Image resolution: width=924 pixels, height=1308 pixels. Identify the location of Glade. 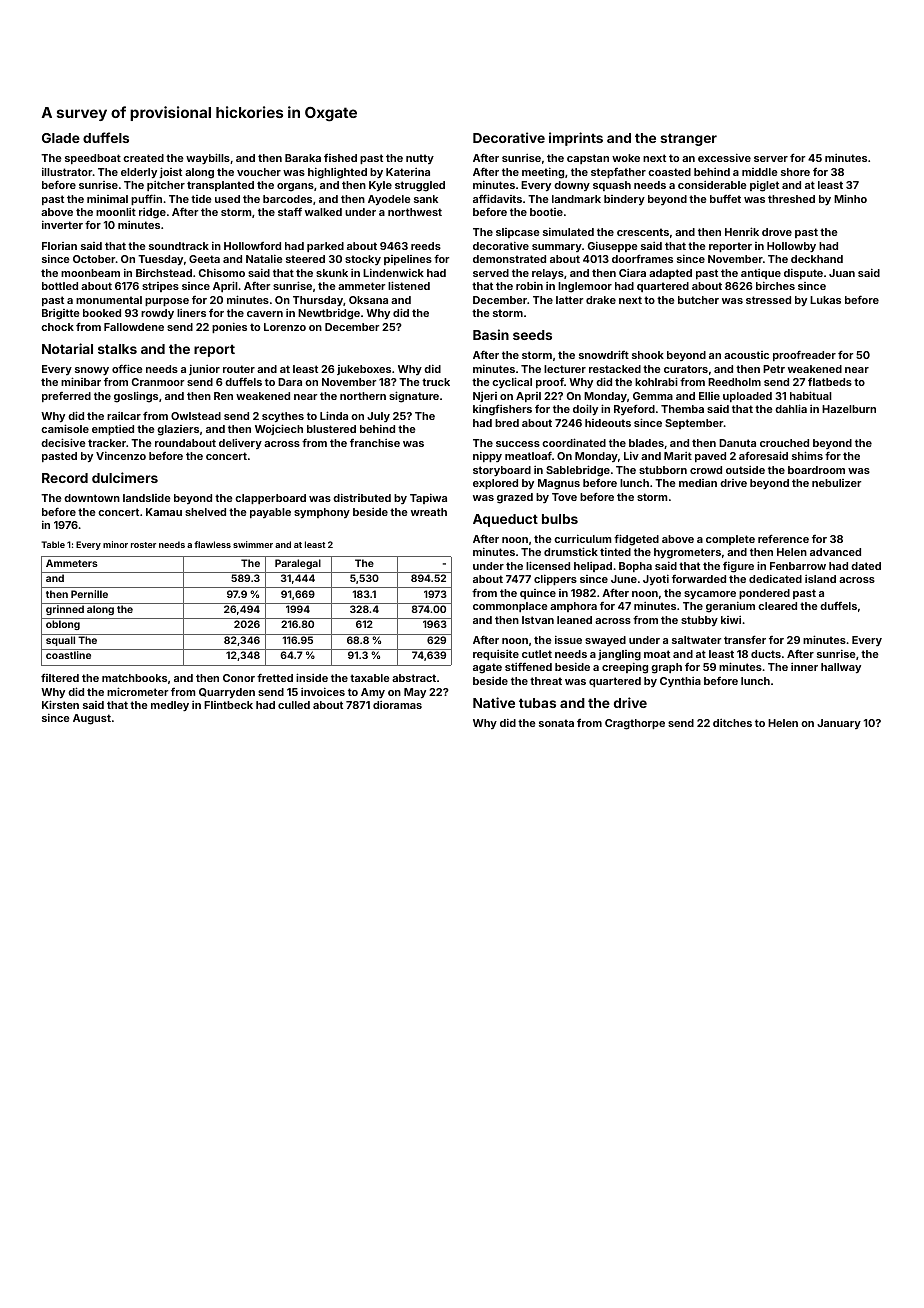
(61, 138).
